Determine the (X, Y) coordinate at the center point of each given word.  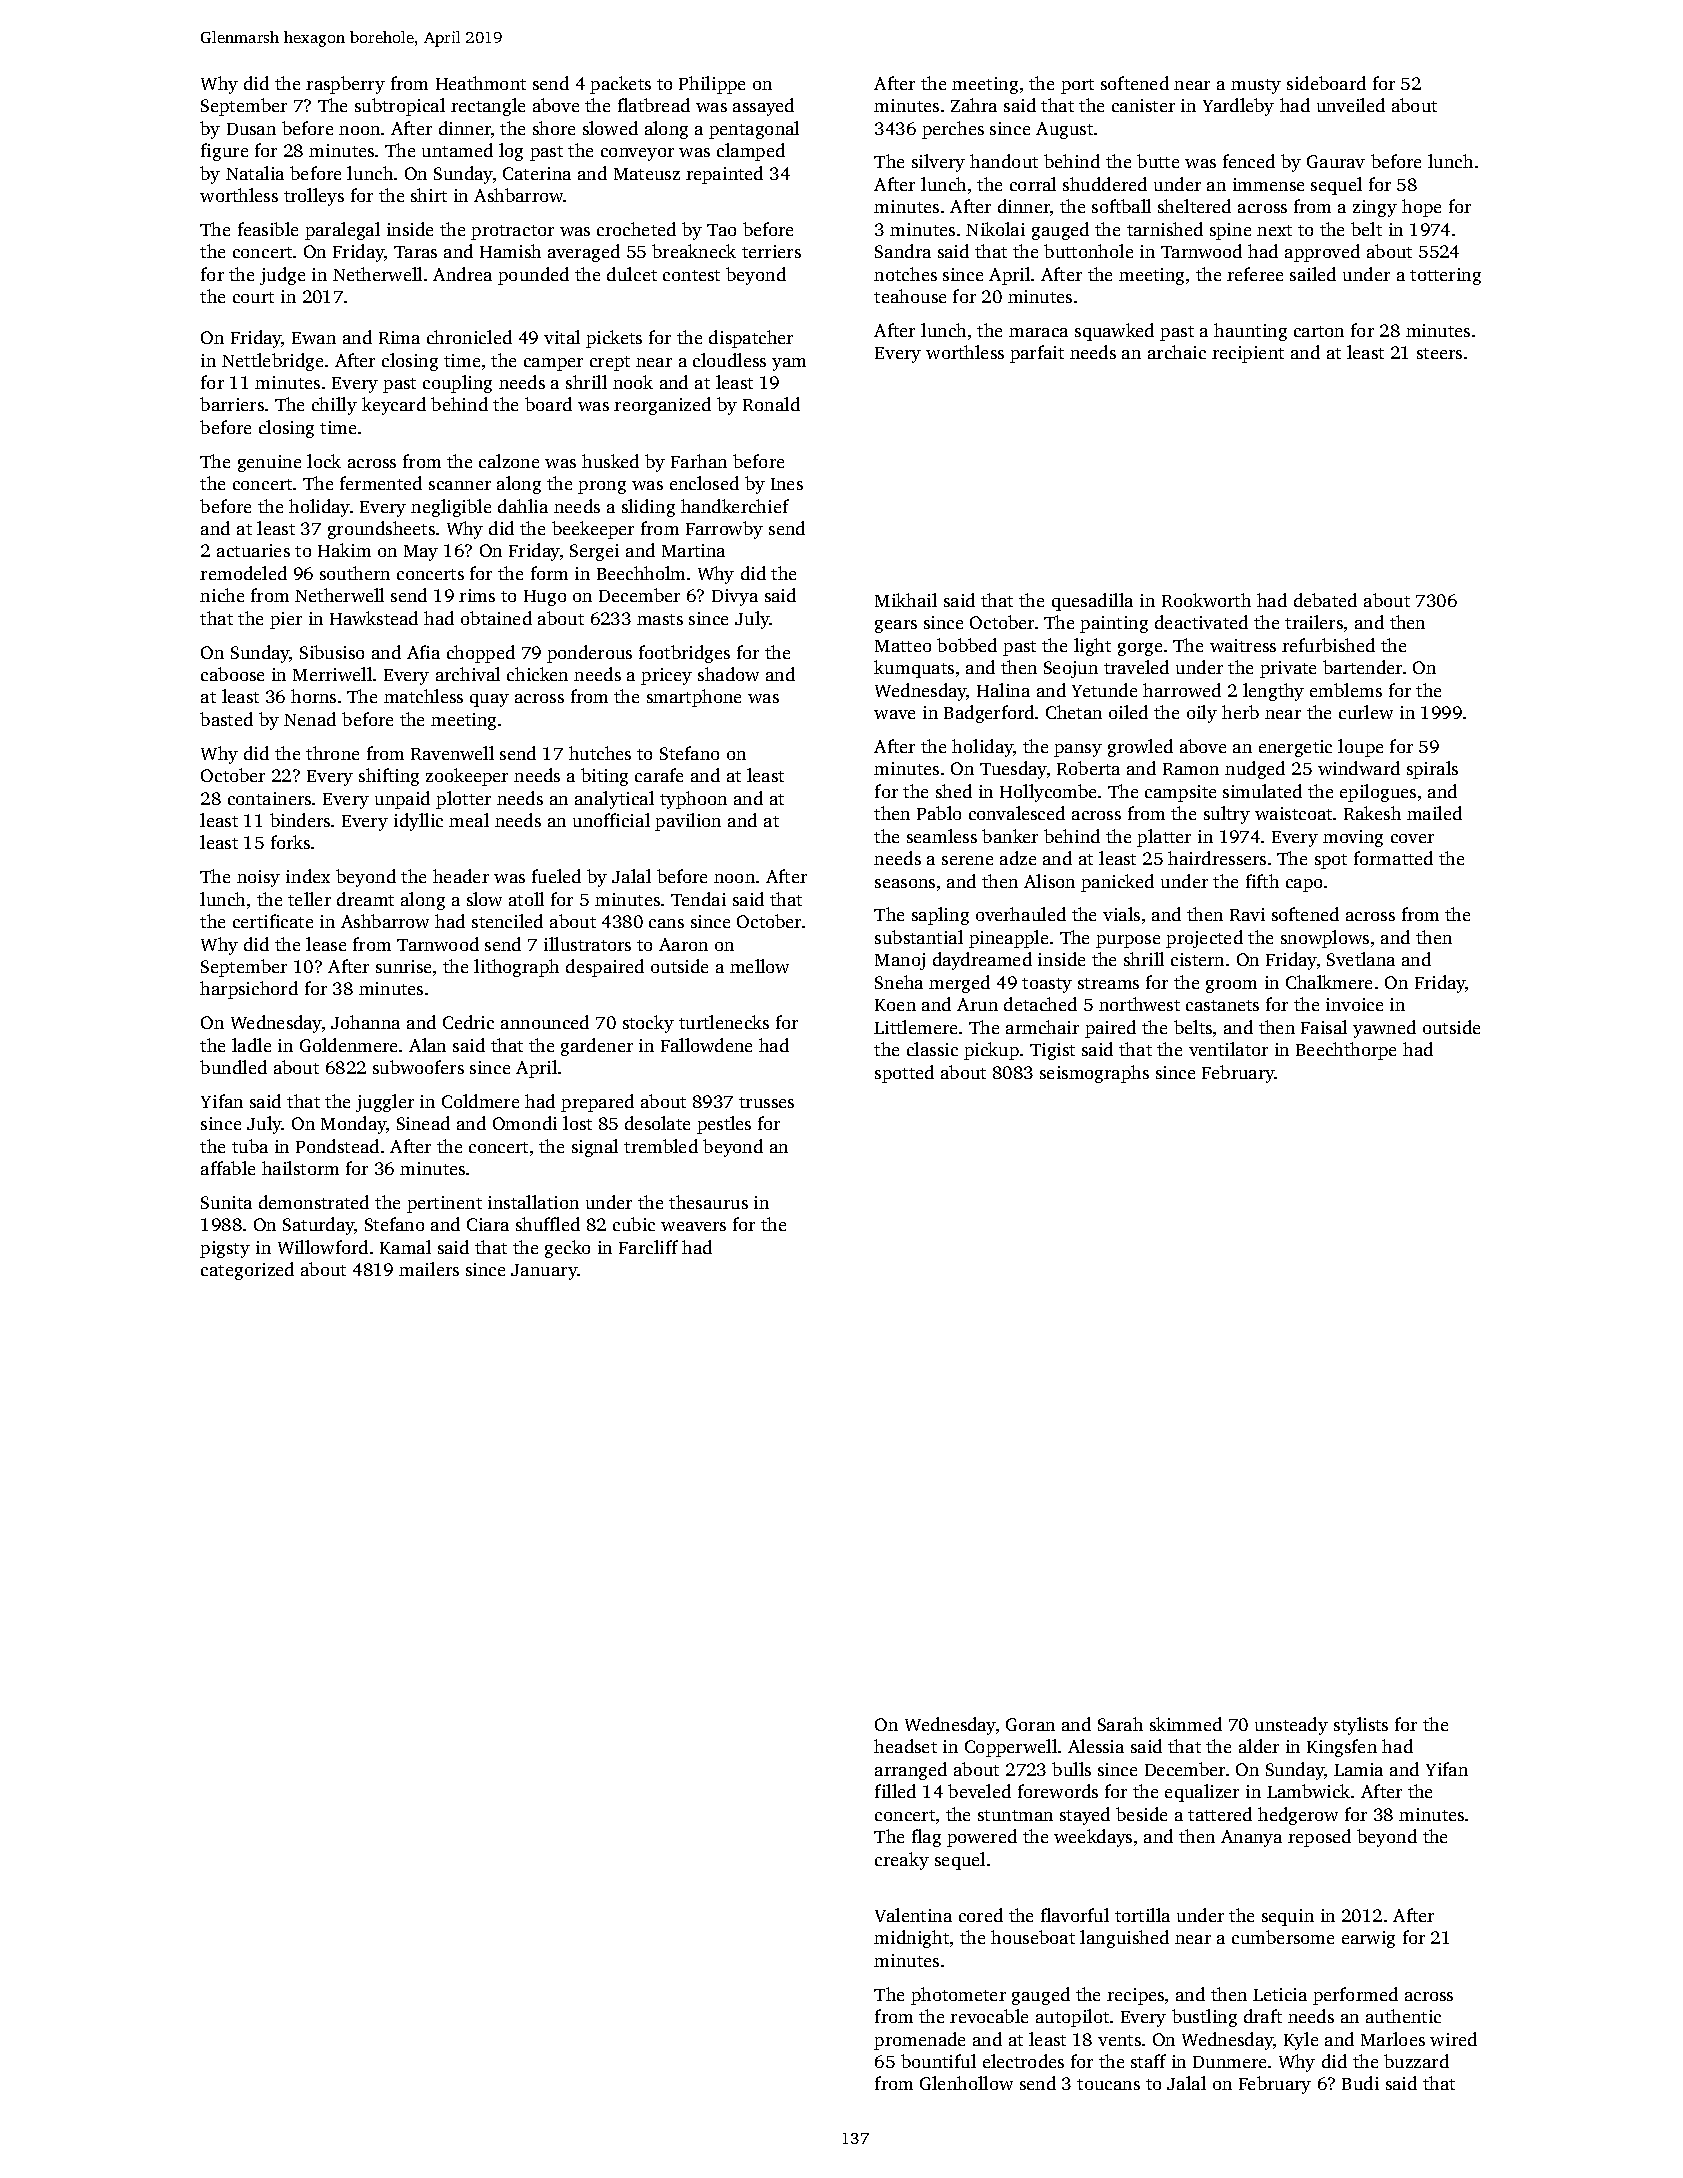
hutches (600, 753)
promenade (919, 2041)
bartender (1362, 667)
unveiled (1351, 105)
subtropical (400, 107)
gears (896, 626)
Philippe (712, 85)
